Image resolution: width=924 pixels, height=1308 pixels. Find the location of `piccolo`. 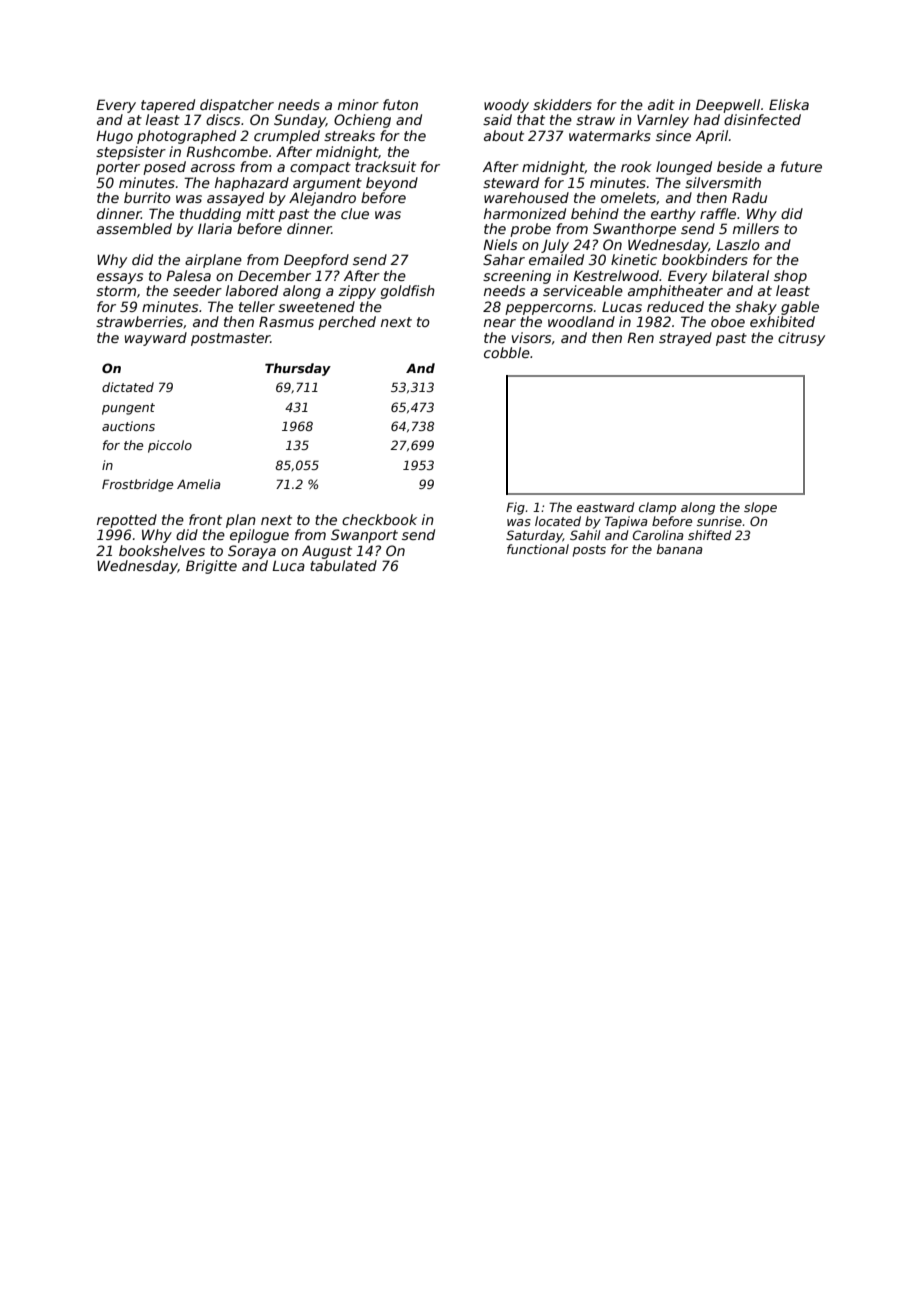

piccolo is located at coordinates (170, 446).
